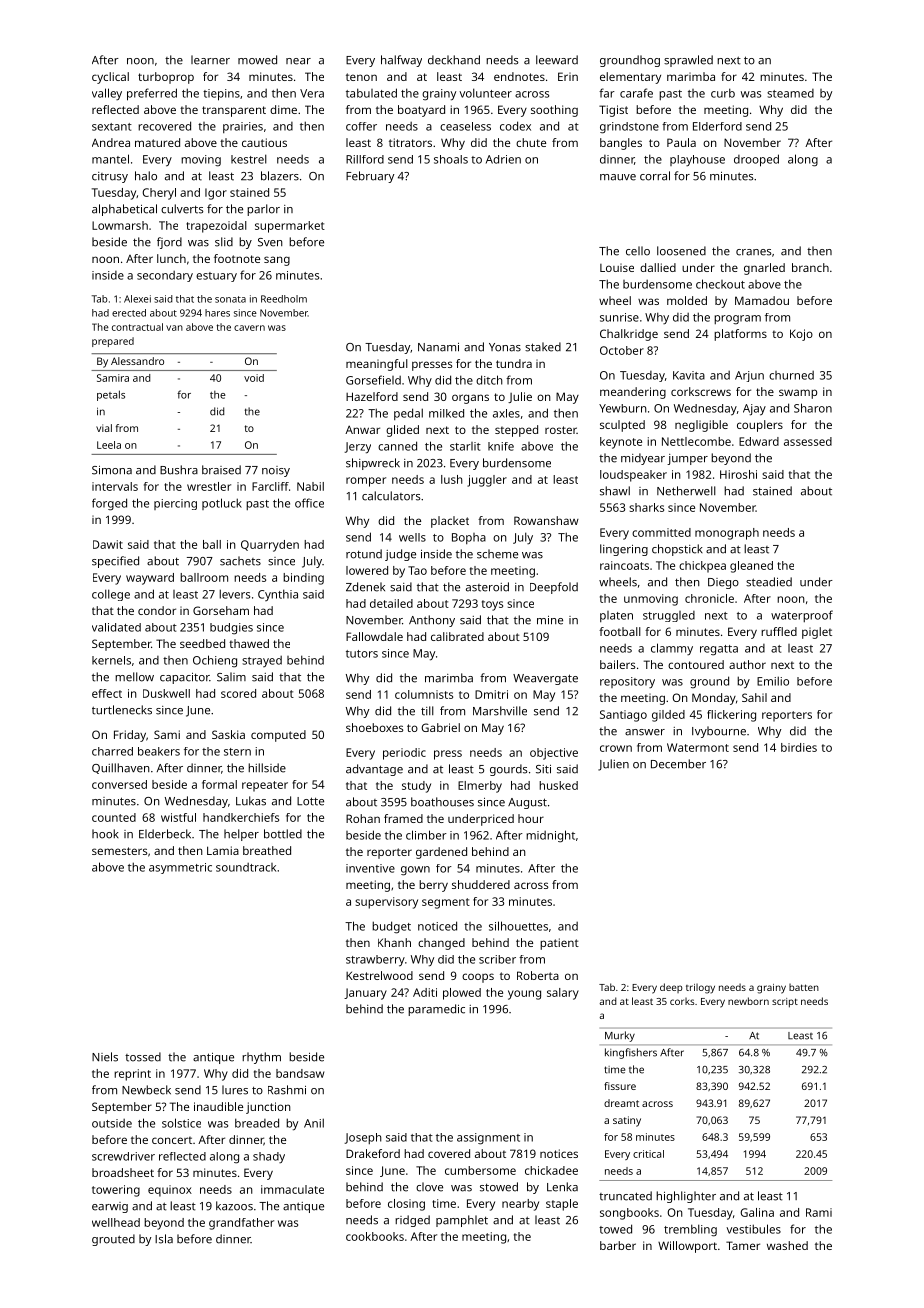 This screenshot has width=924, height=1308. Describe the element at coordinates (700, 989) in the screenshot. I see `trilogy` at that location.
